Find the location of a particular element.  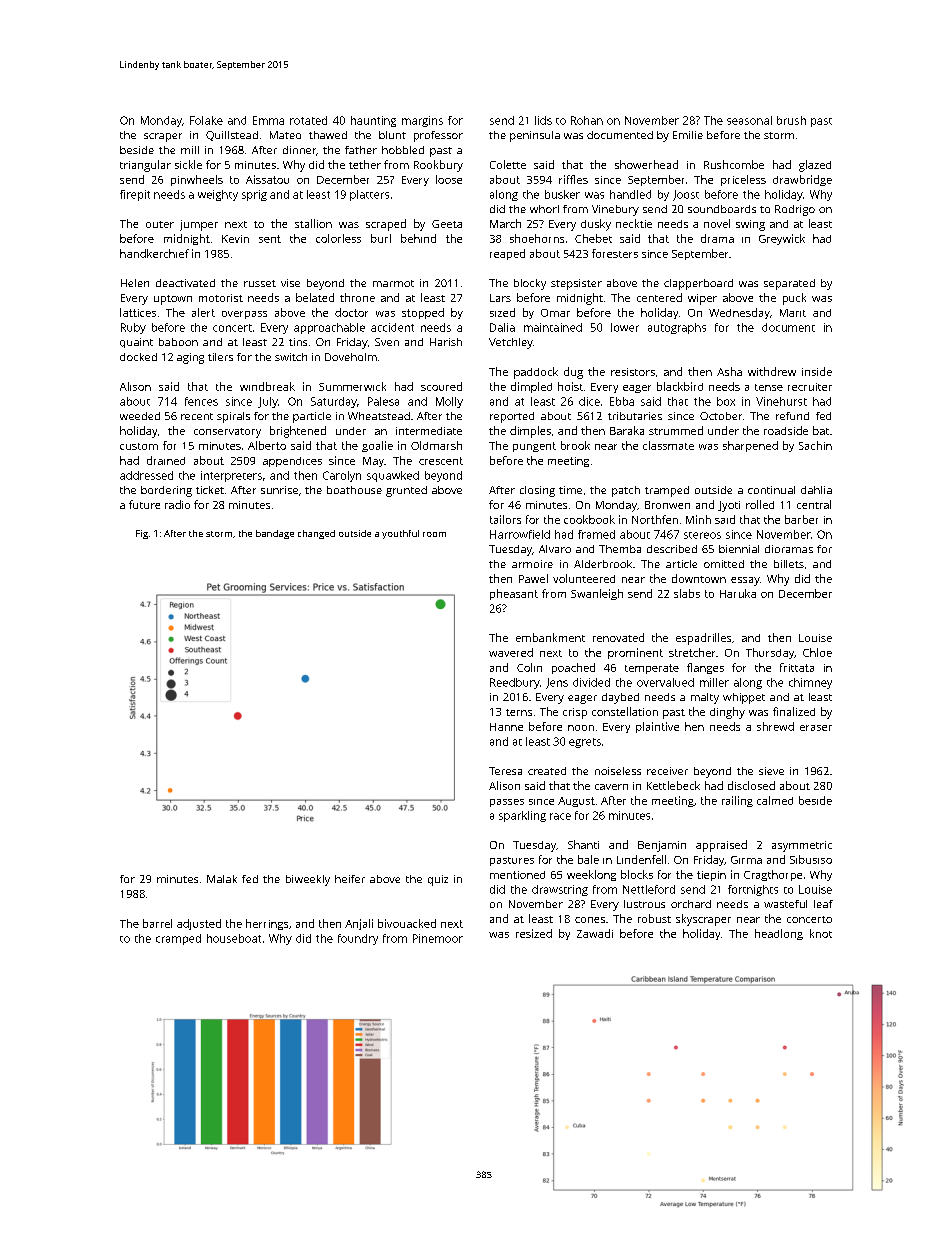

loose is located at coordinates (449, 179).
